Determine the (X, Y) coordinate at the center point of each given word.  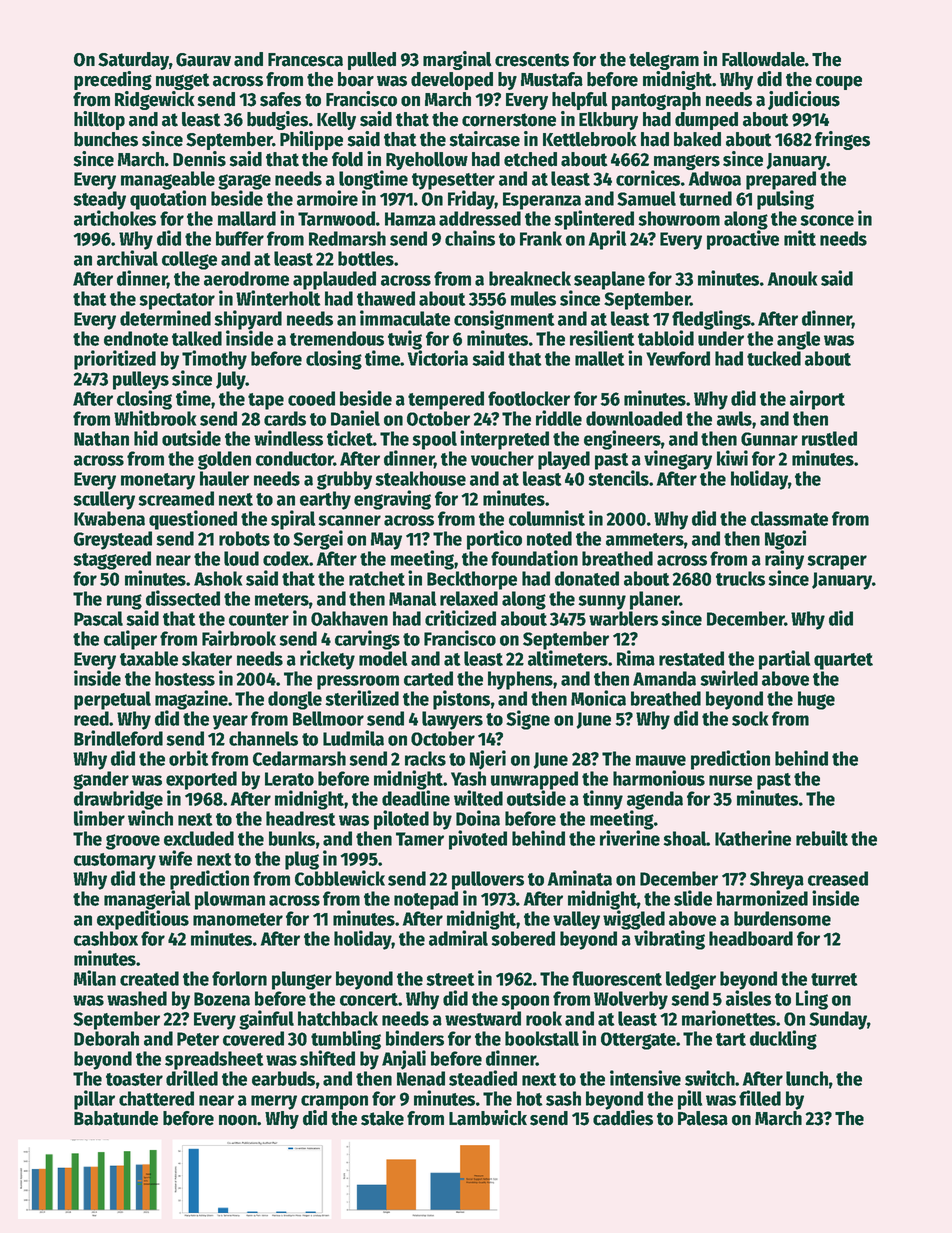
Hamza (410, 219)
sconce (827, 220)
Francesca (305, 60)
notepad (426, 900)
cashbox (106, 938)
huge (816, 700)
